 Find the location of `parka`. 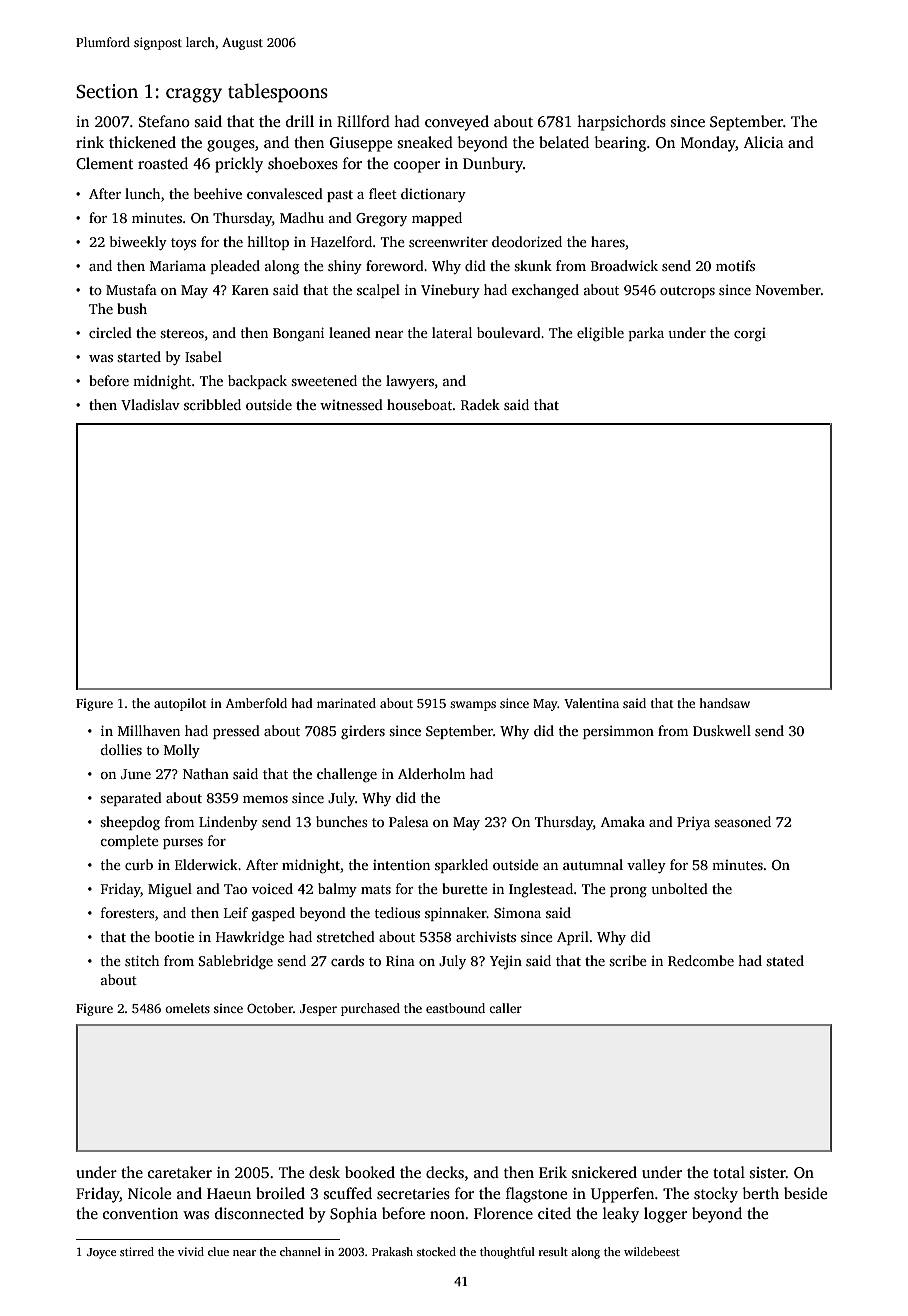

parka is located at coordinates (646, 334).
